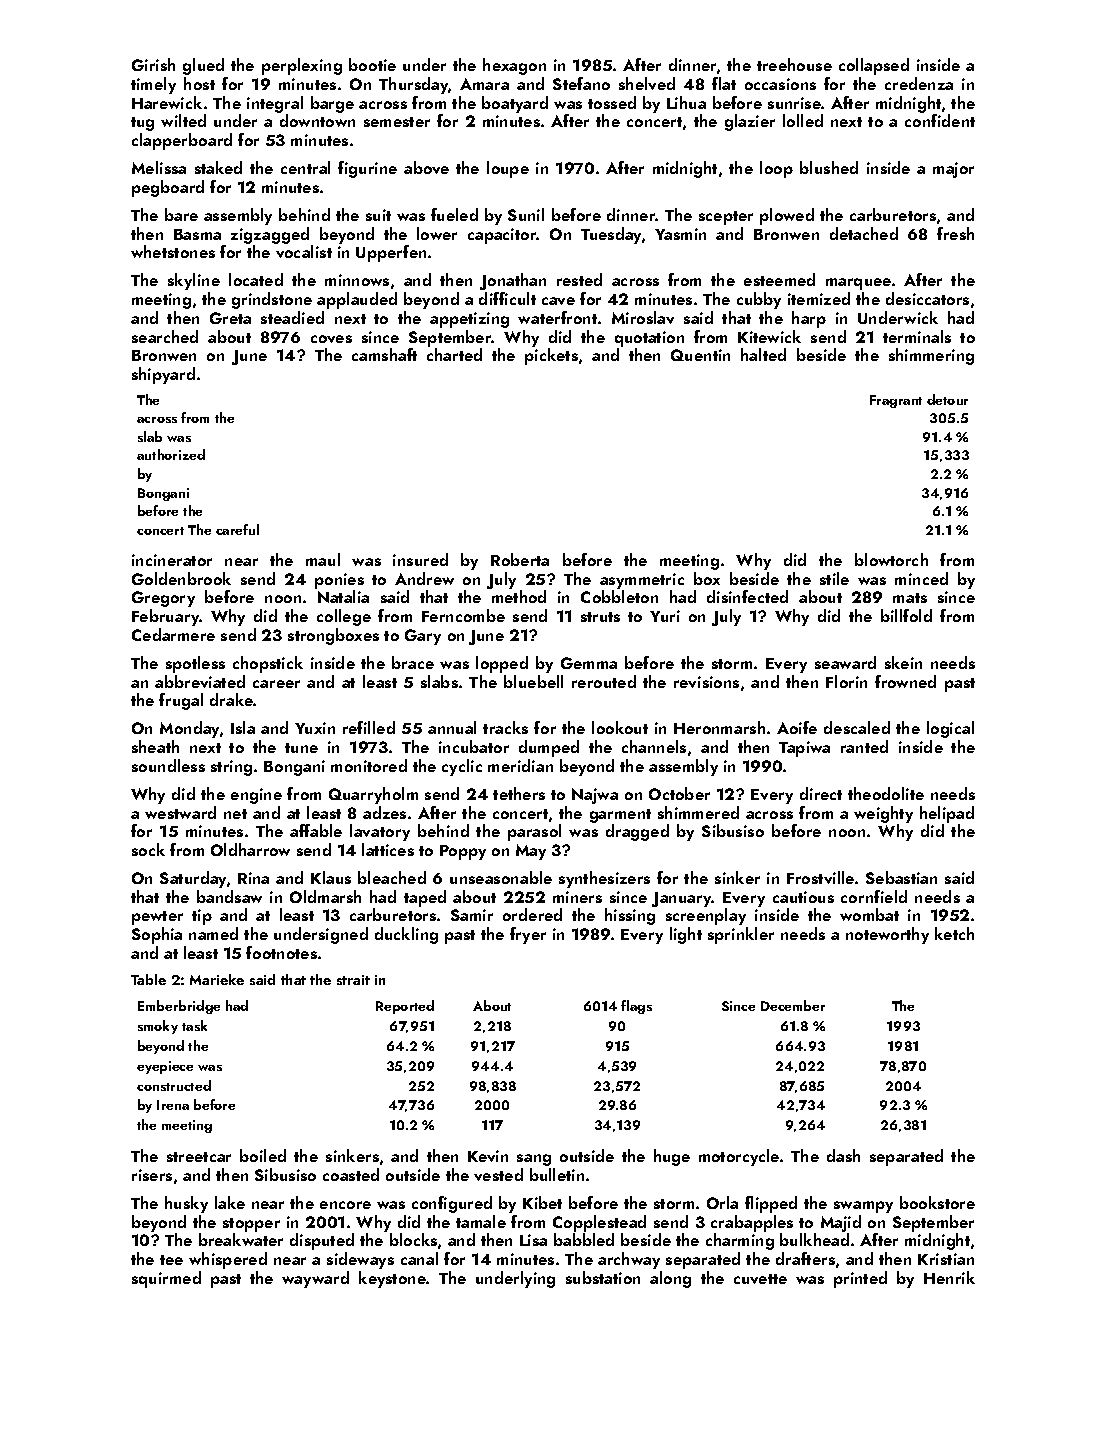  What do you see at coordinates (526, 214) in the screenshot?
I see `Sunil` at bounding box center [526, 214].
